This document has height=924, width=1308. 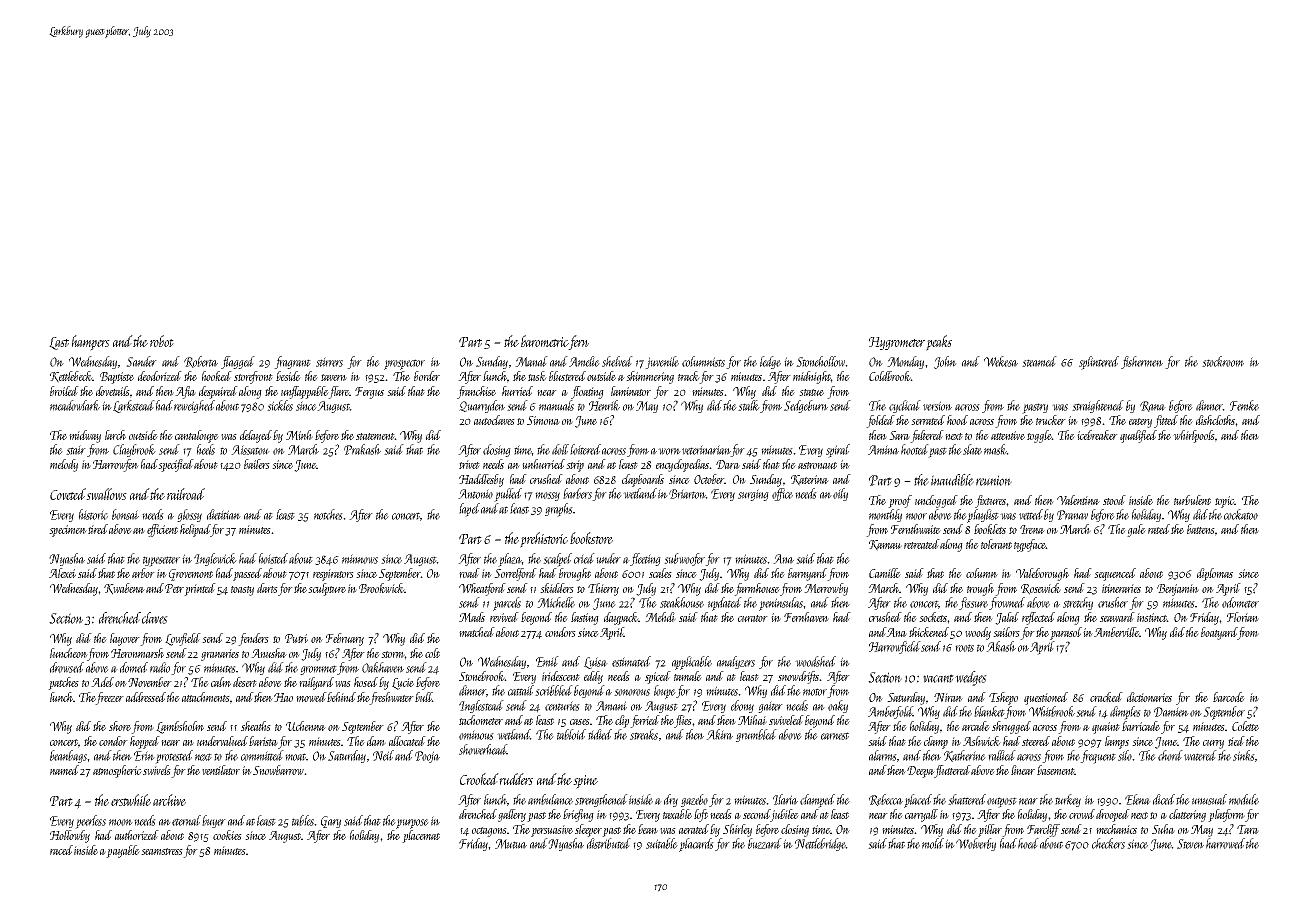 I want to click on tabloid, so click(x=571, y=734).
